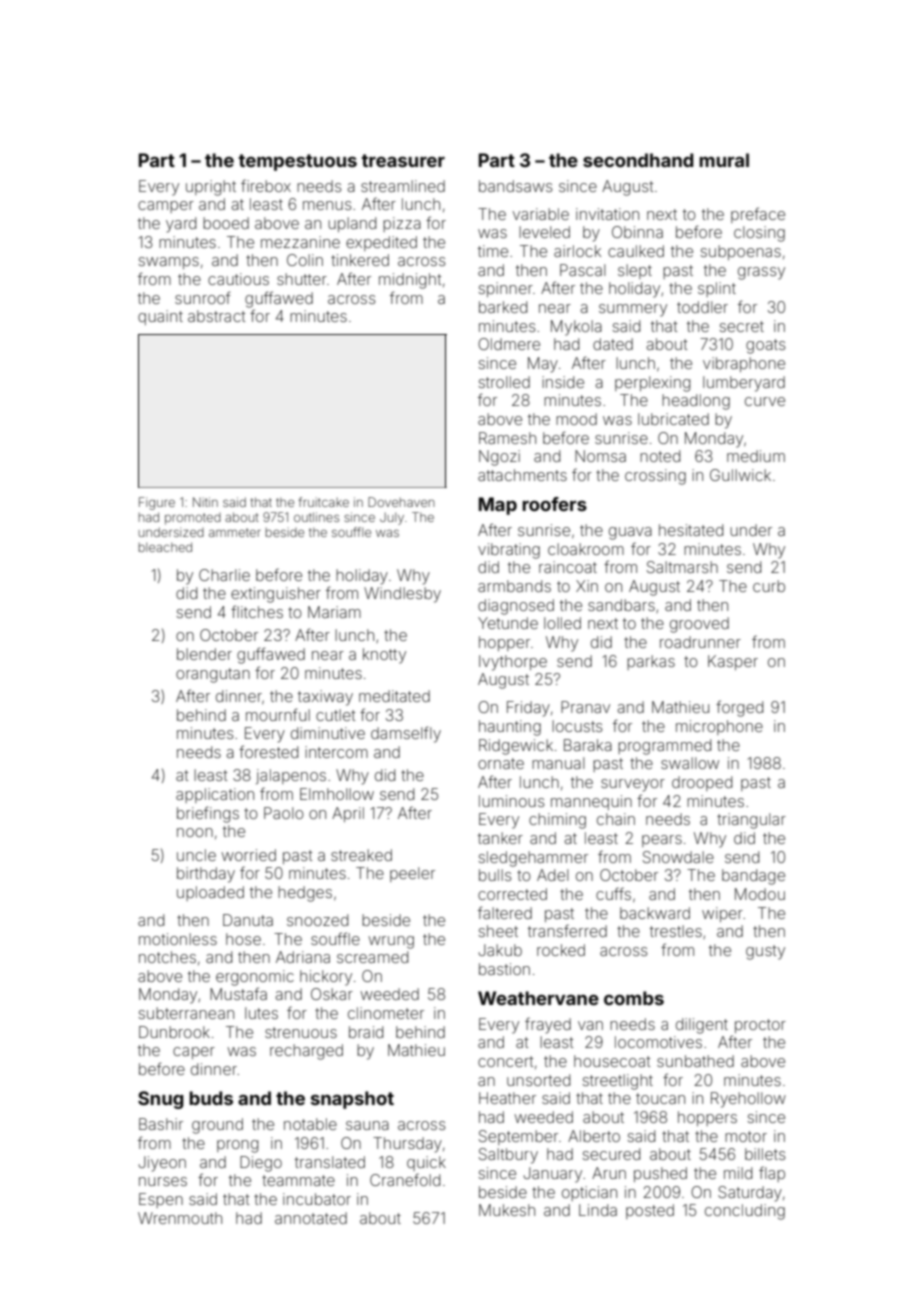  Describe the element at coordinates (160, 317) in the image. I see `quaint` at that location.
